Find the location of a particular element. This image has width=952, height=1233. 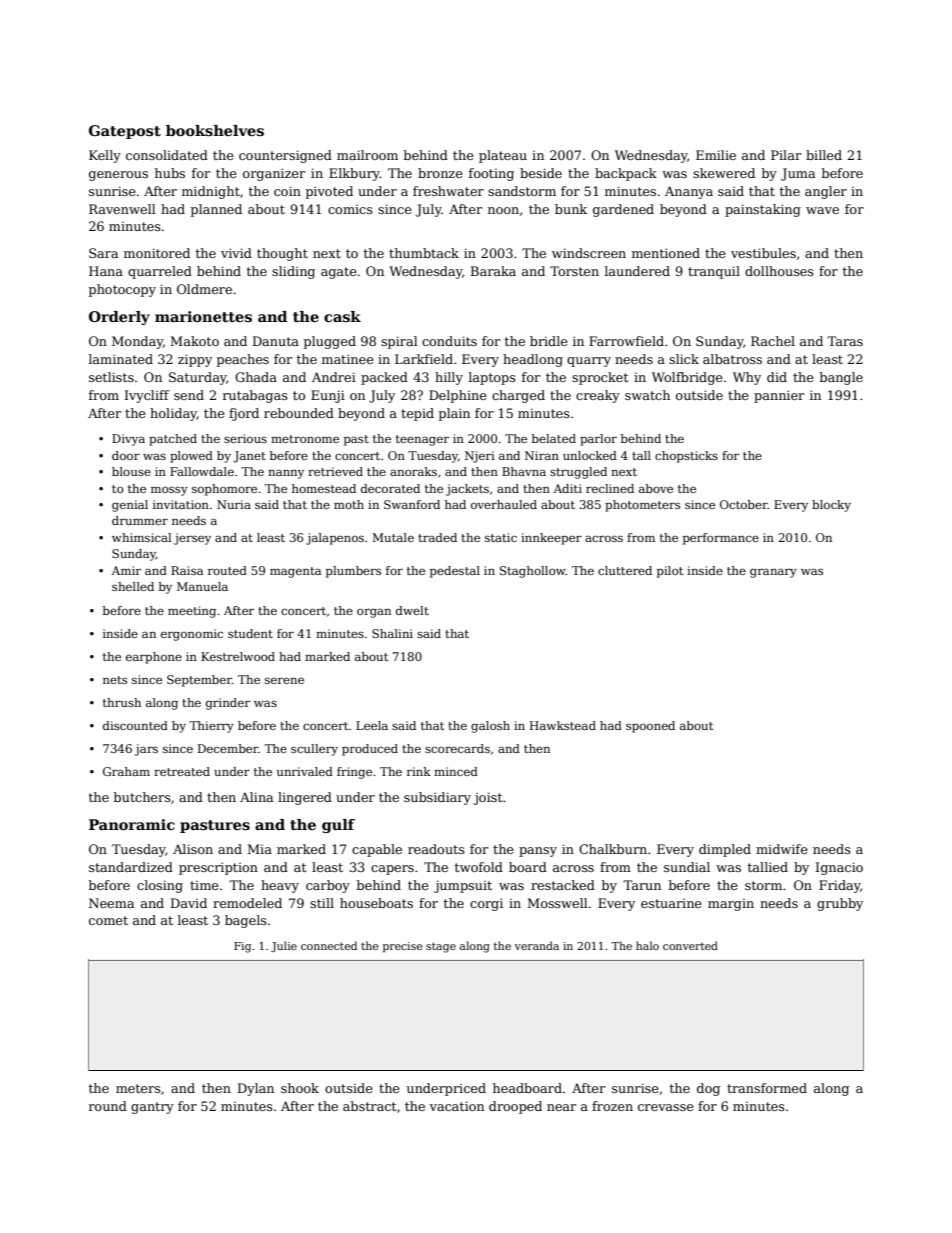

dwelt is located at coordinates (412, 610).
